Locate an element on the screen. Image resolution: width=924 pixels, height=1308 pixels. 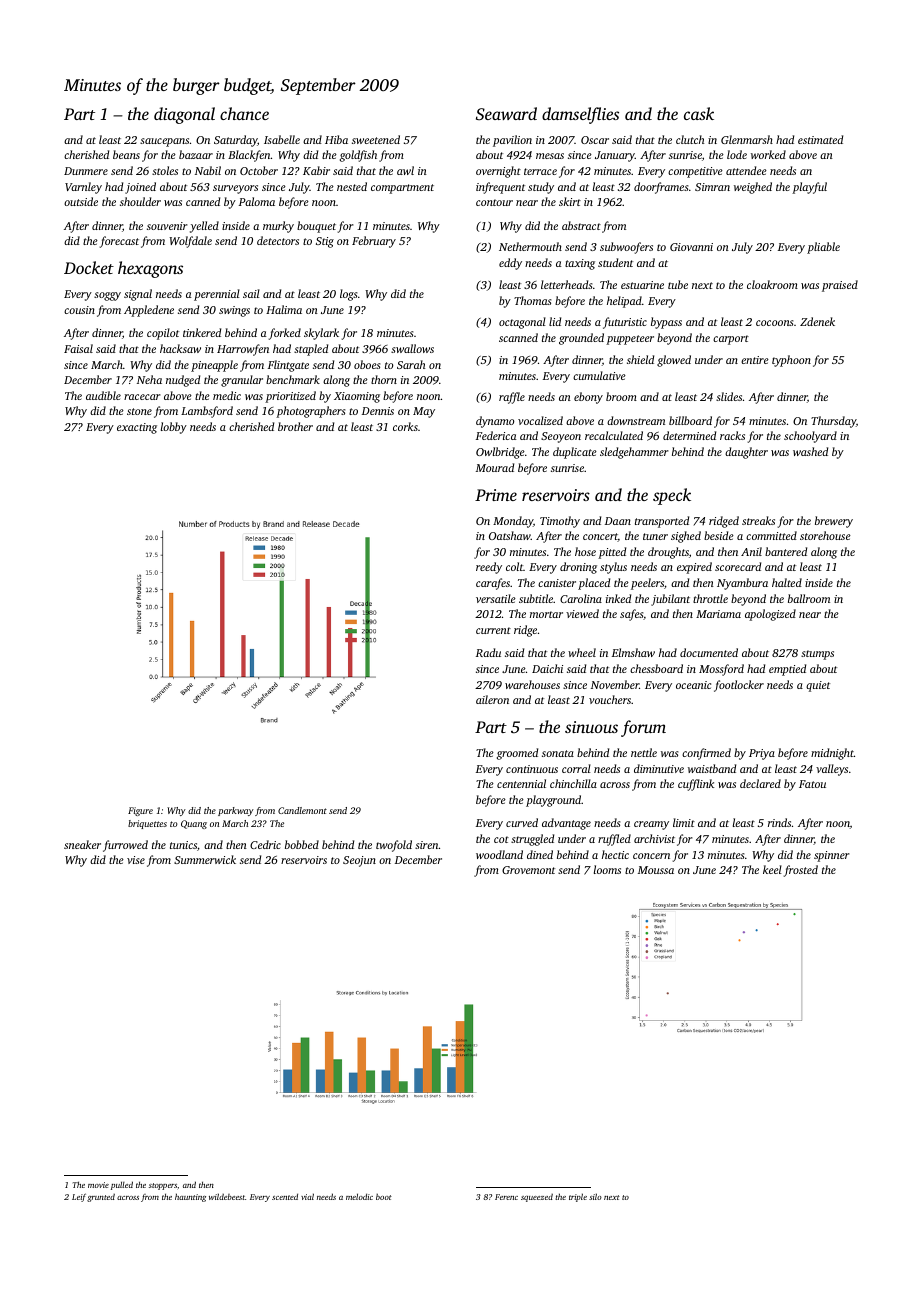
movie is located at coordinates (98, 1185).
